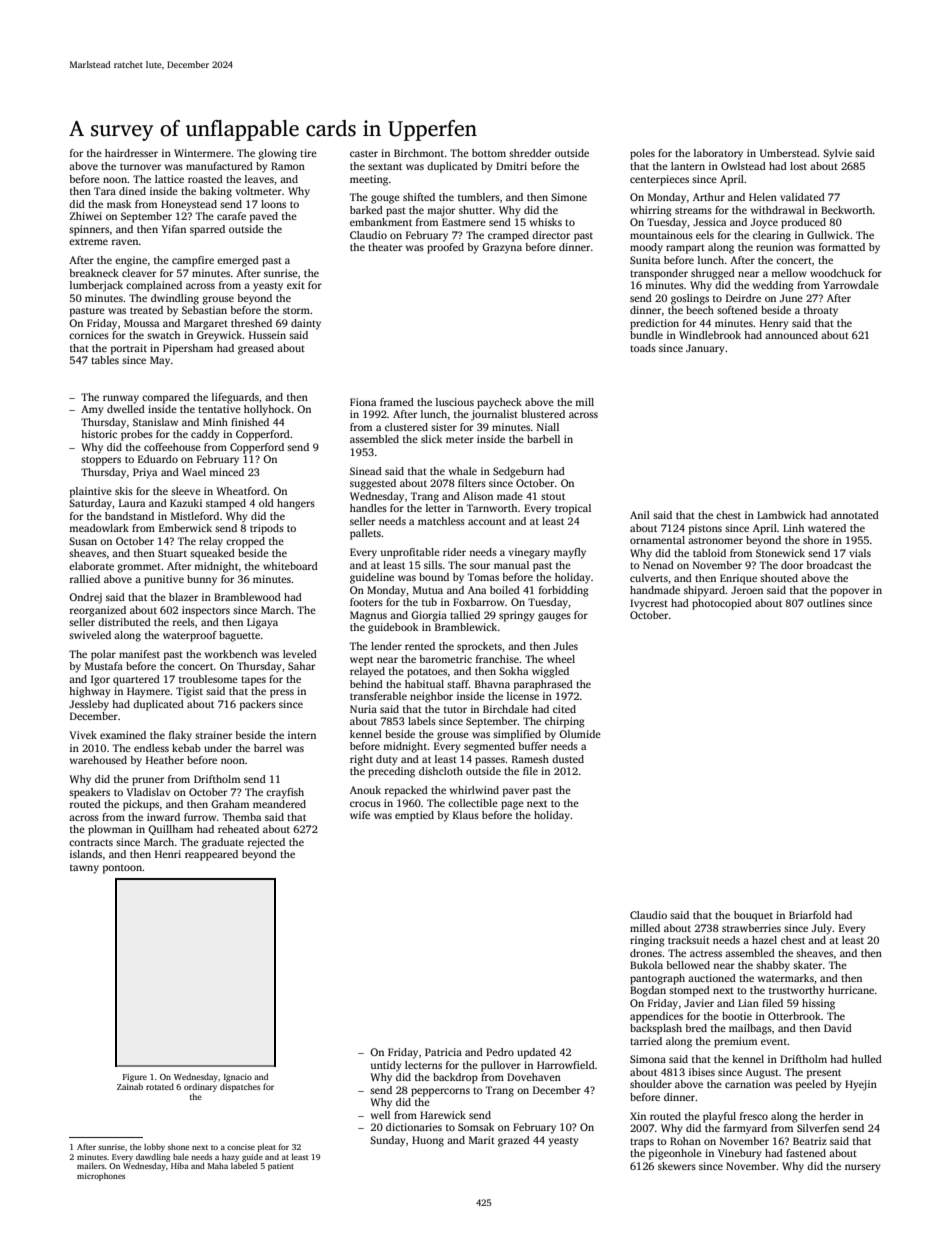  What do you see at coordinates (364, 153) in the page?
I see `caster` at bounding box center [364, 153].
